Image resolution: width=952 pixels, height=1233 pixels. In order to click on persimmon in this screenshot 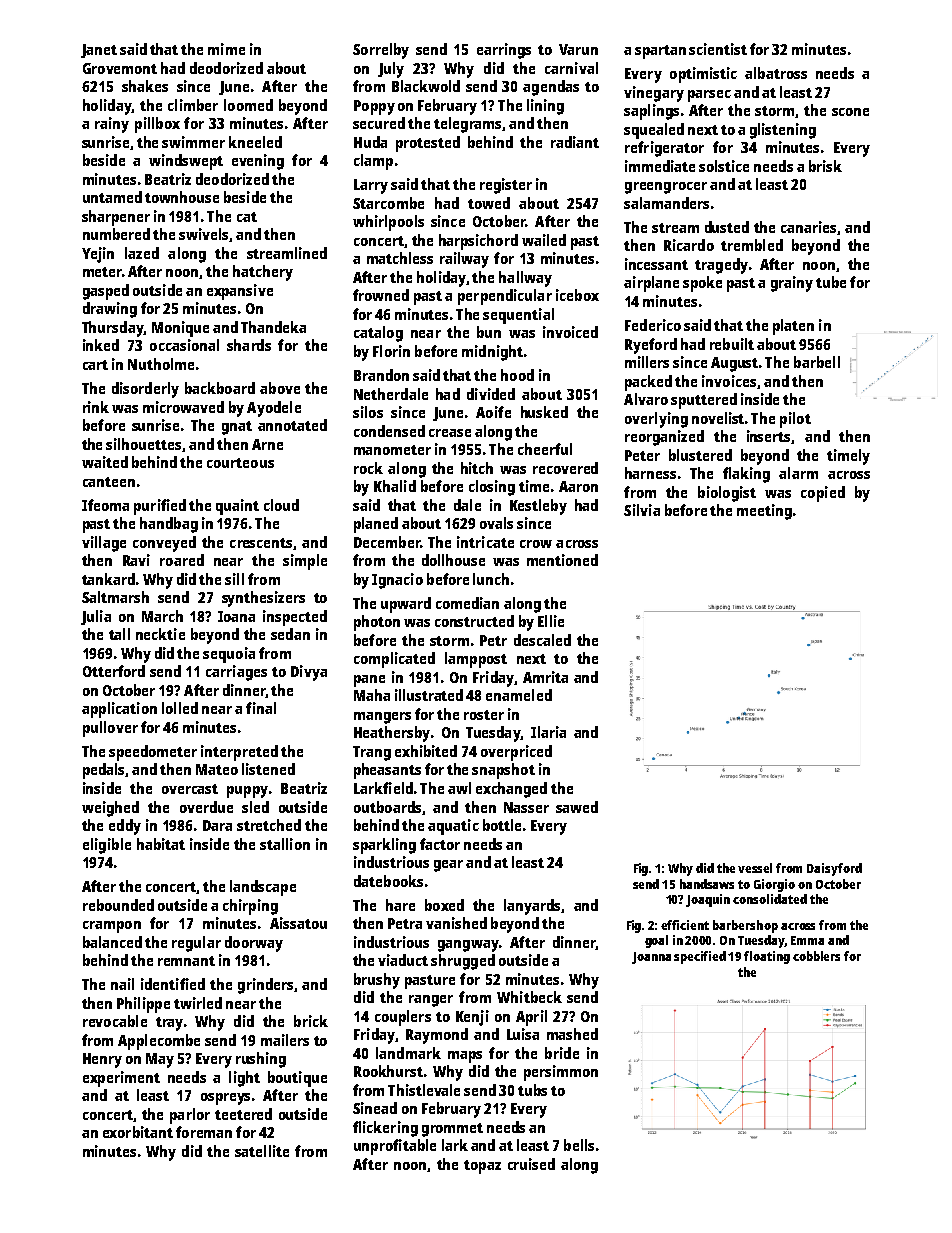, I will do `click(561, 1073)`.
